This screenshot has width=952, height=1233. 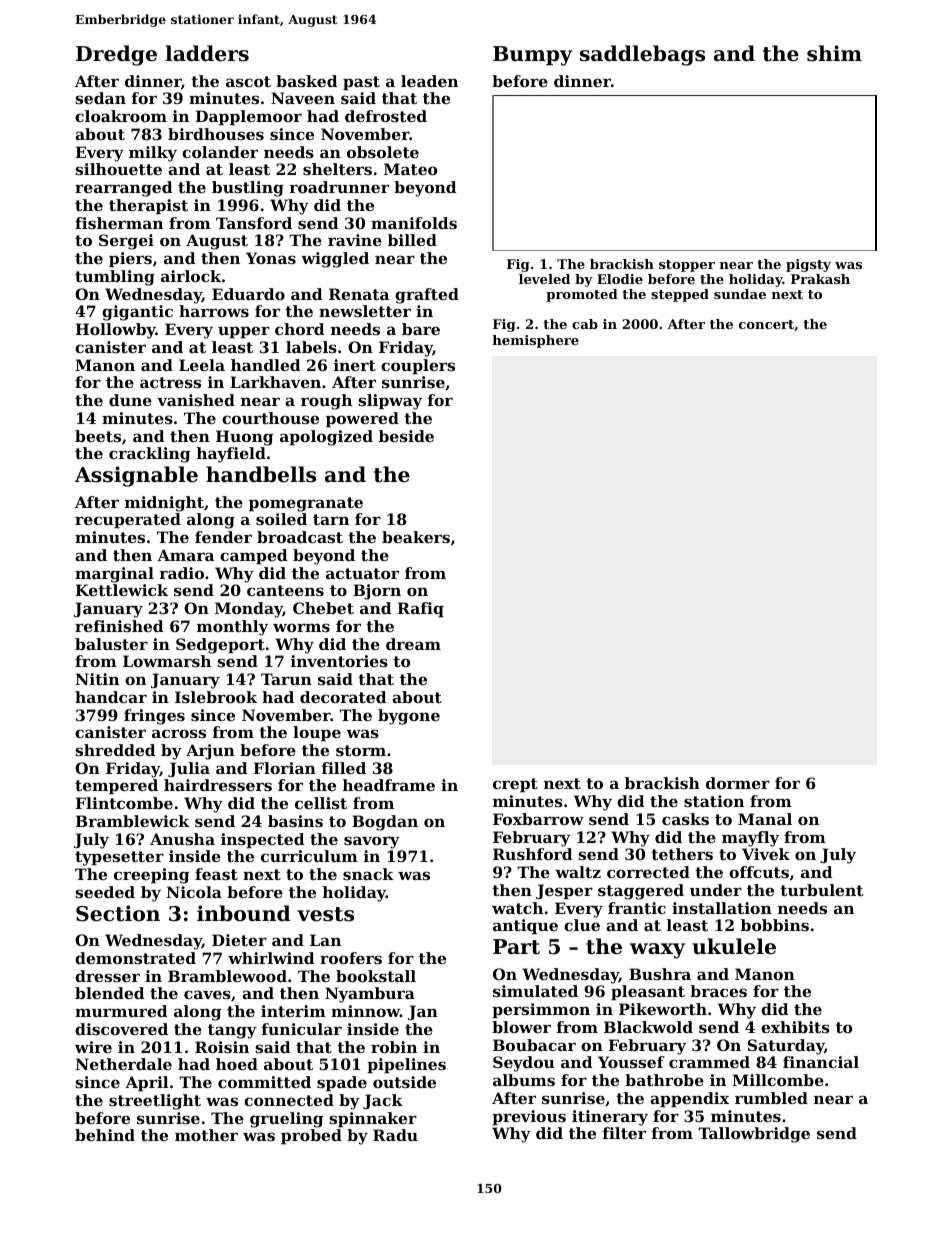 I want to click on Tansford, so click(x=254, y=223).
